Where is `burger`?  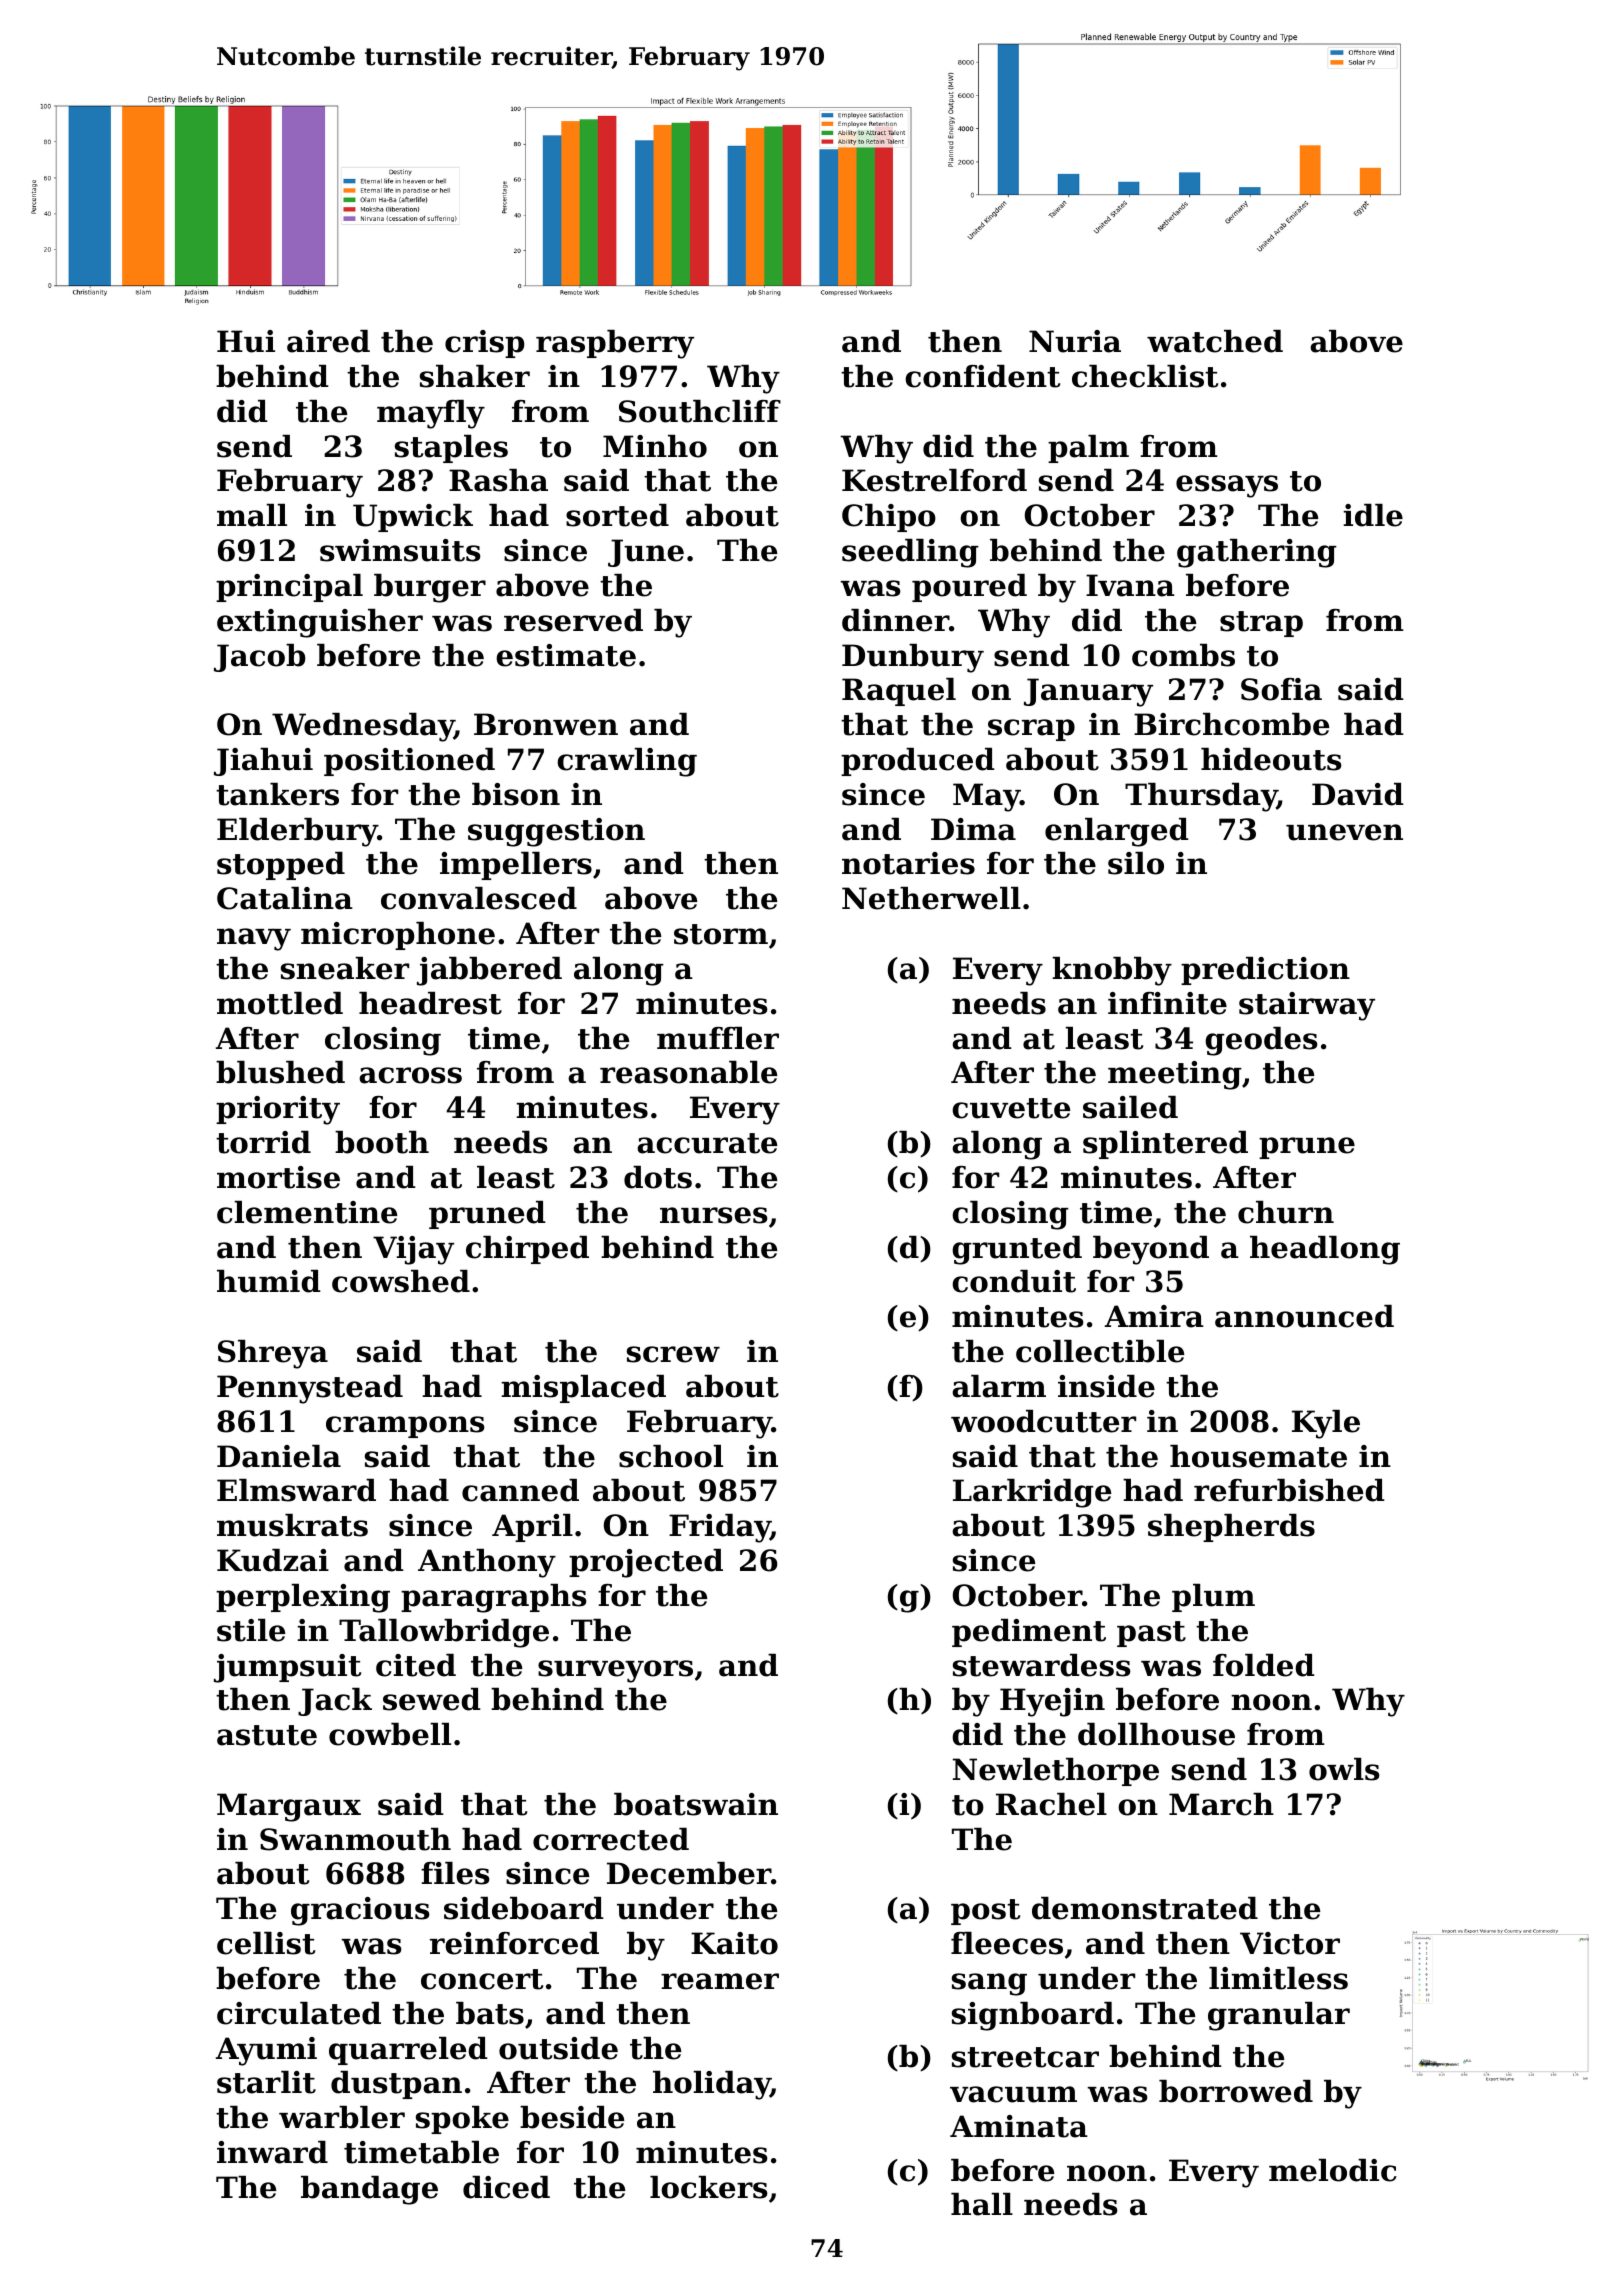
burger is located at coordinates (430, 588).
